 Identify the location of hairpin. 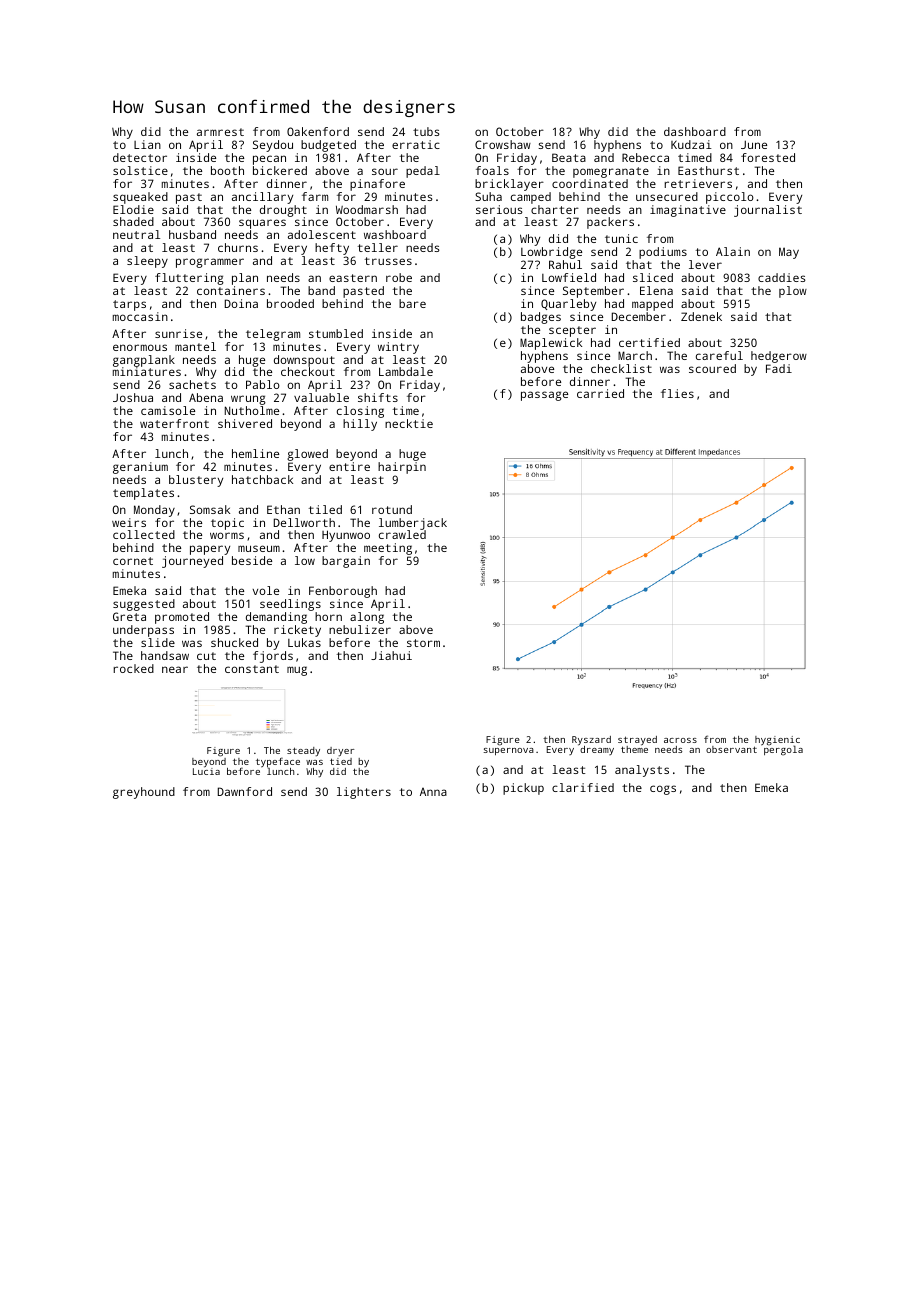
(402, 468).
